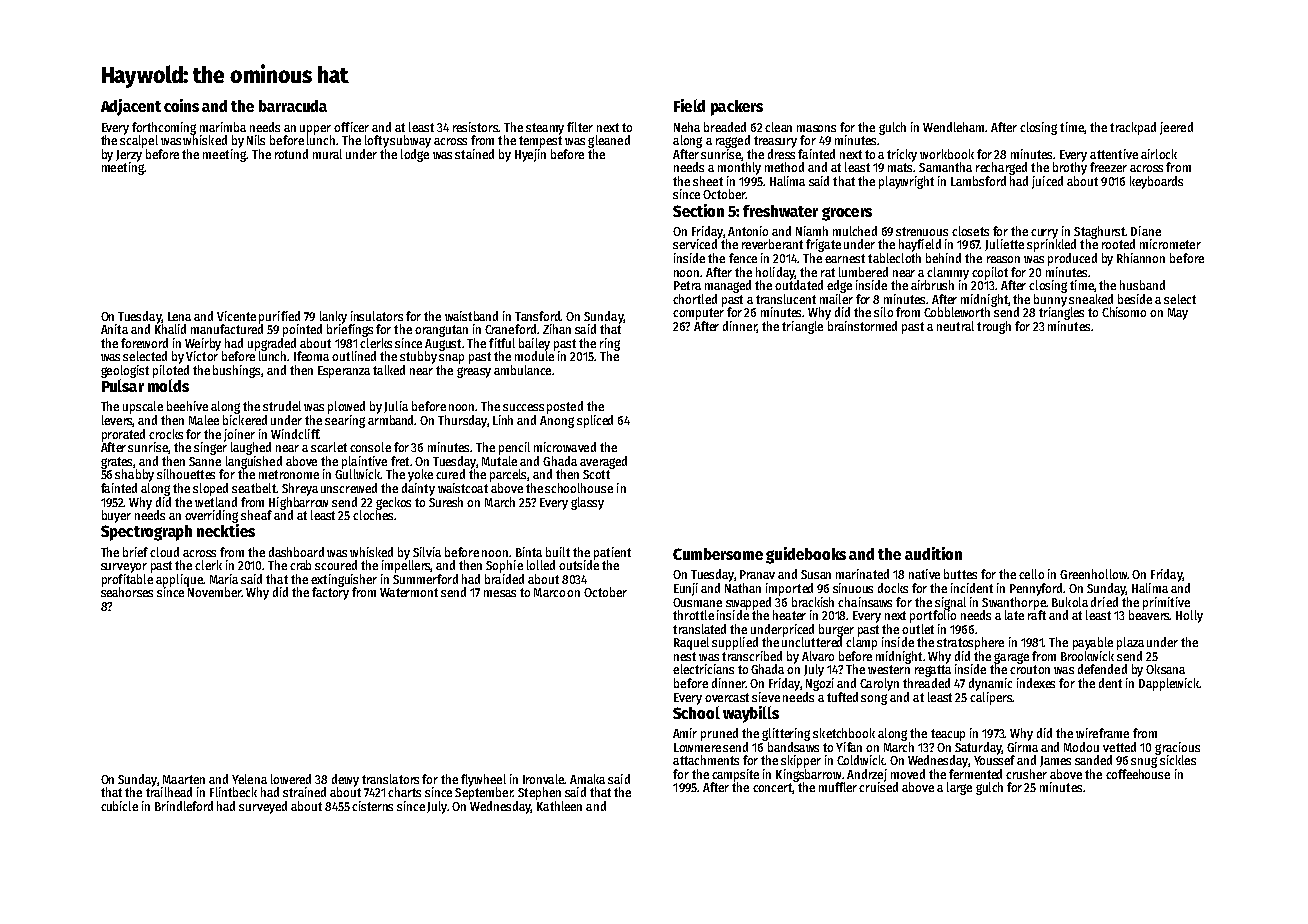 This screenshot has height=924, width=1308. I want to click on juiced, so click(1047, 182).
